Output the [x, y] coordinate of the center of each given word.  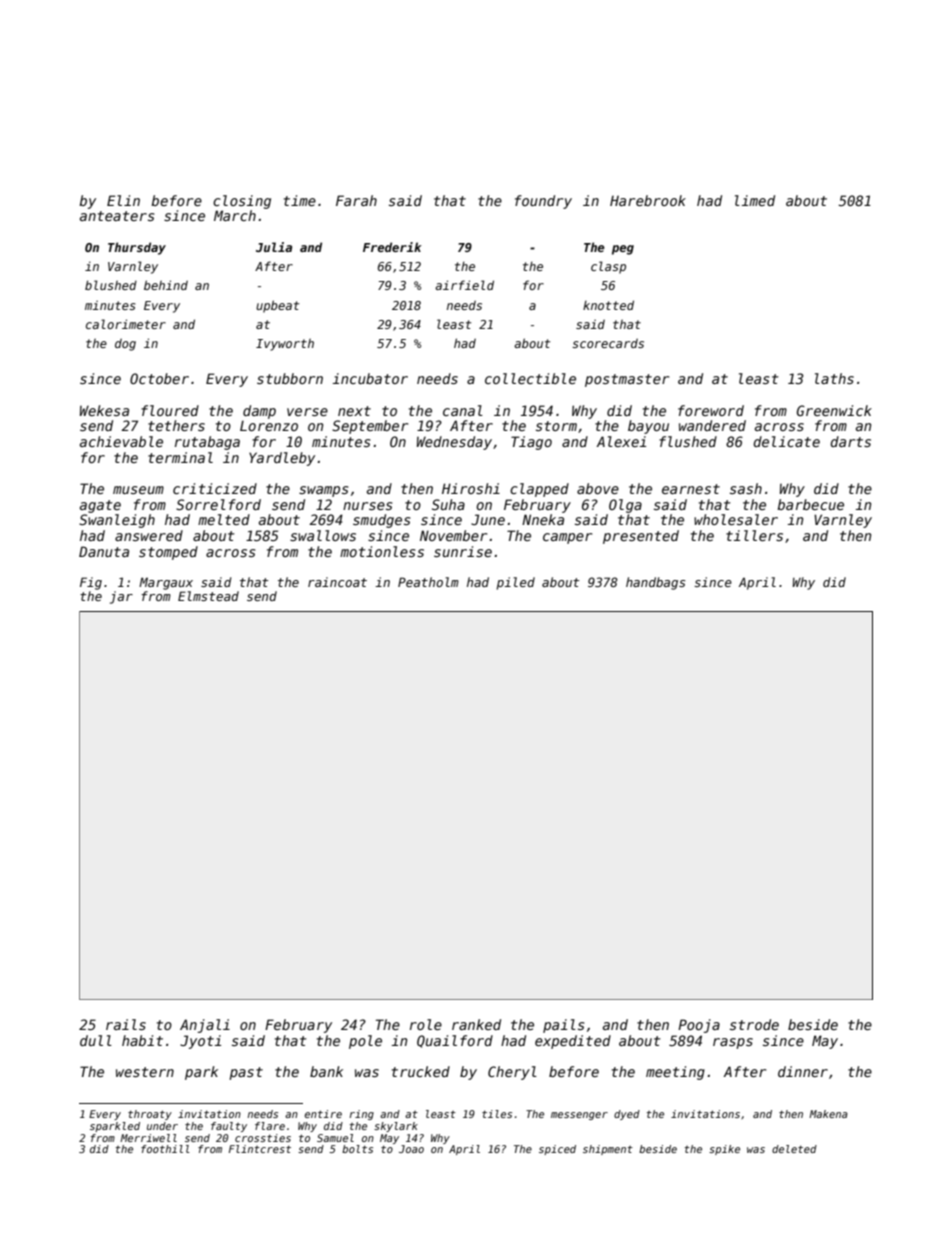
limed [755, 200]
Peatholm [428, 582]
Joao [411, 1149]
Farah [356, 200]
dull [96, 1040]
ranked [476, 1024]
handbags [655, 583]
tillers [754, 535]
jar [121, 597]
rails [126, 1024]
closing [242, 202]
